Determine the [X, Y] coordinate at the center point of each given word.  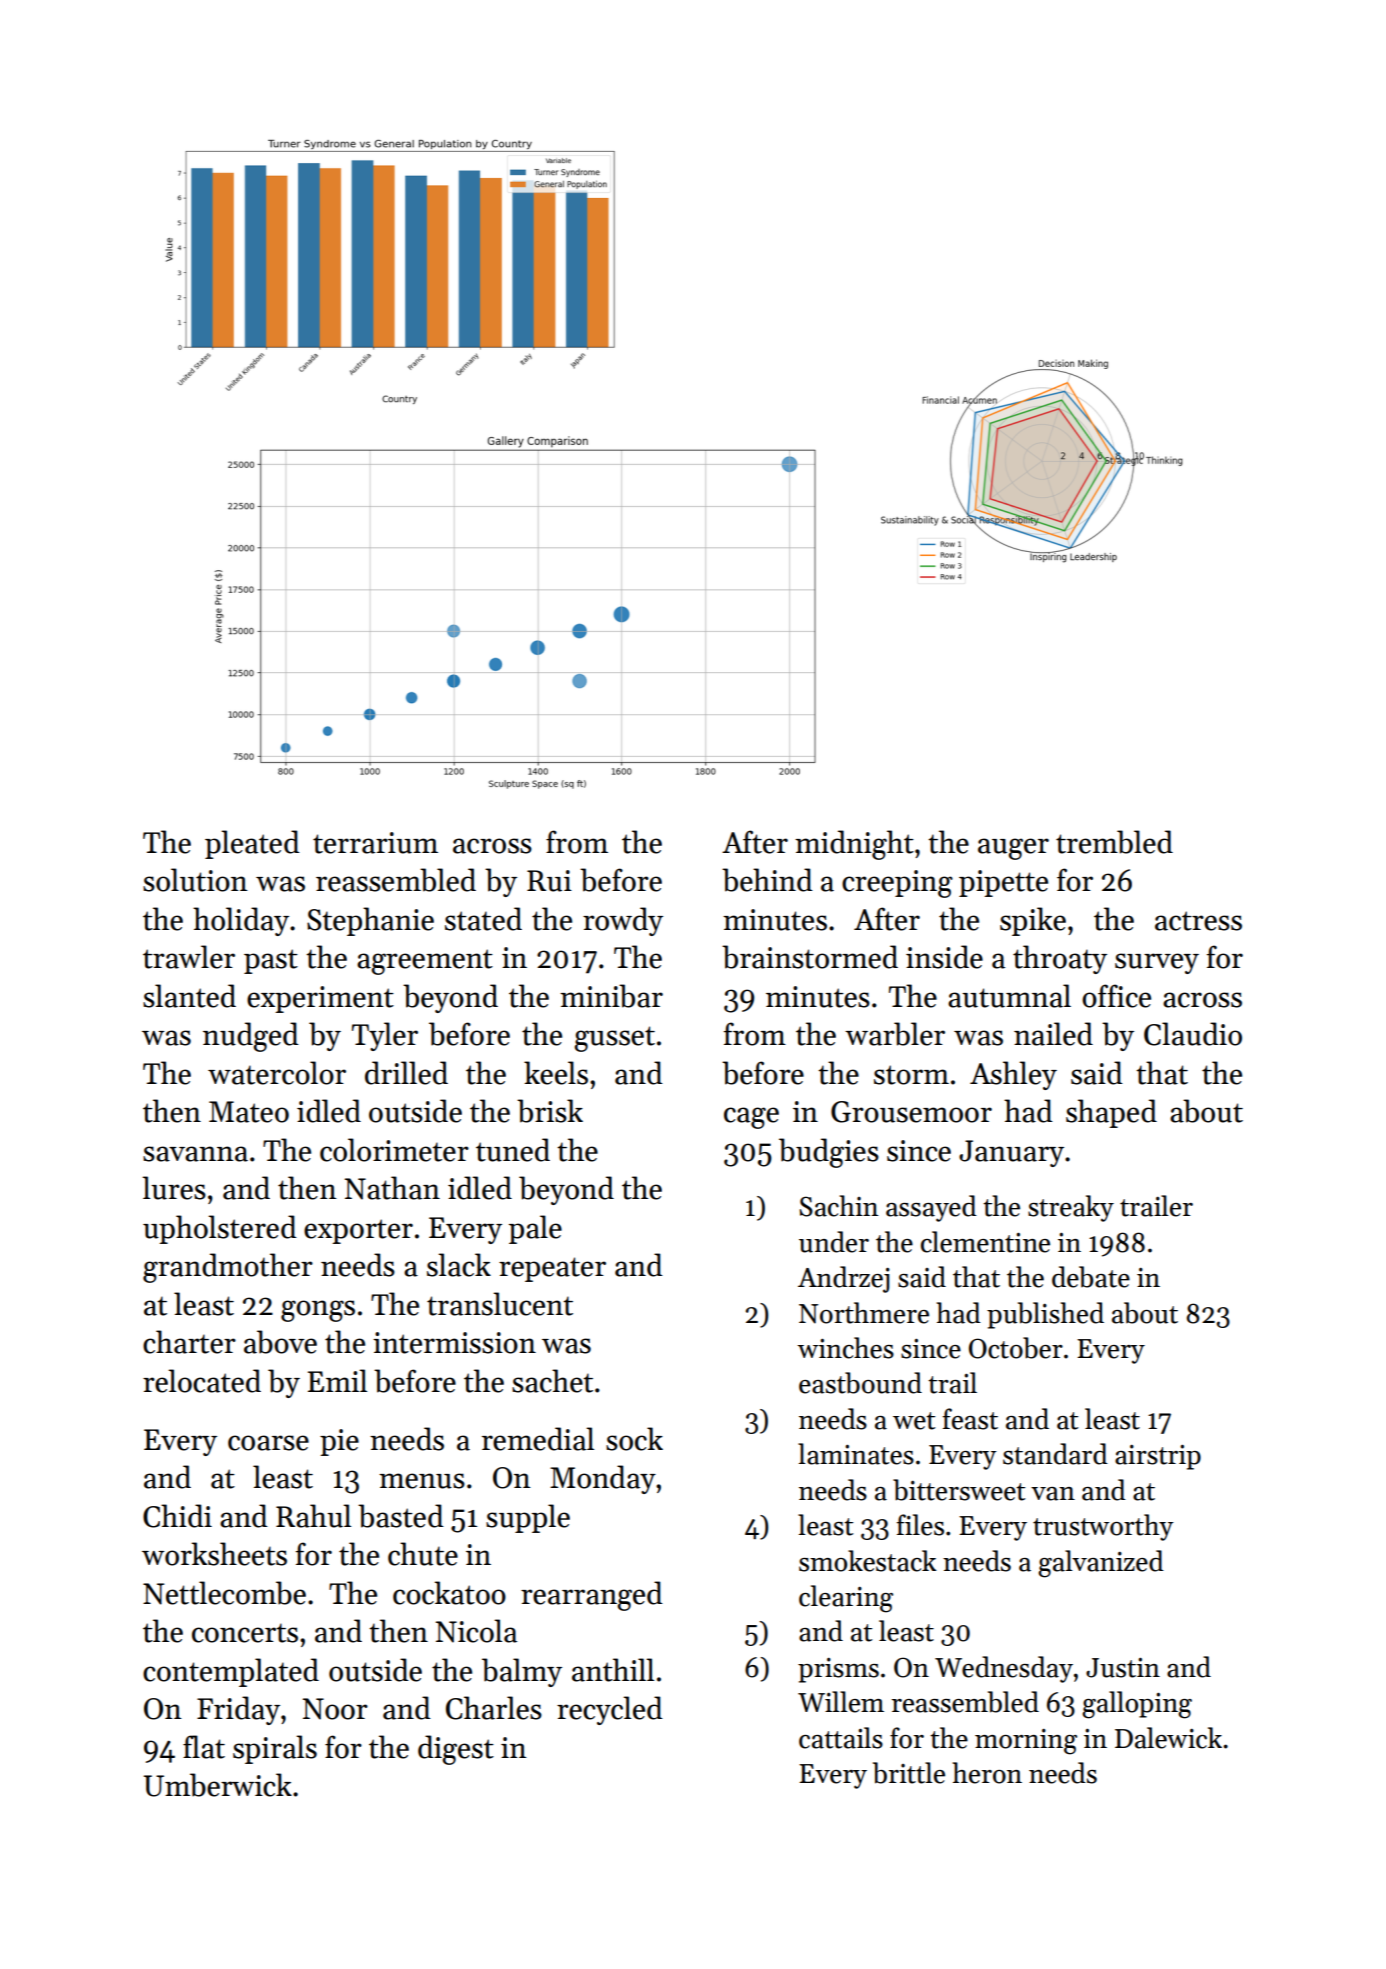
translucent [500, 1304]
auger [1013, 849]
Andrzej [844, 1279]
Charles [494, 1708]
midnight [854, 845]
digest [456, 1750]
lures [174, 1188]
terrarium [375, 843]
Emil [337, 1380]
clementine [985, 1242]
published [1045, 1315]
